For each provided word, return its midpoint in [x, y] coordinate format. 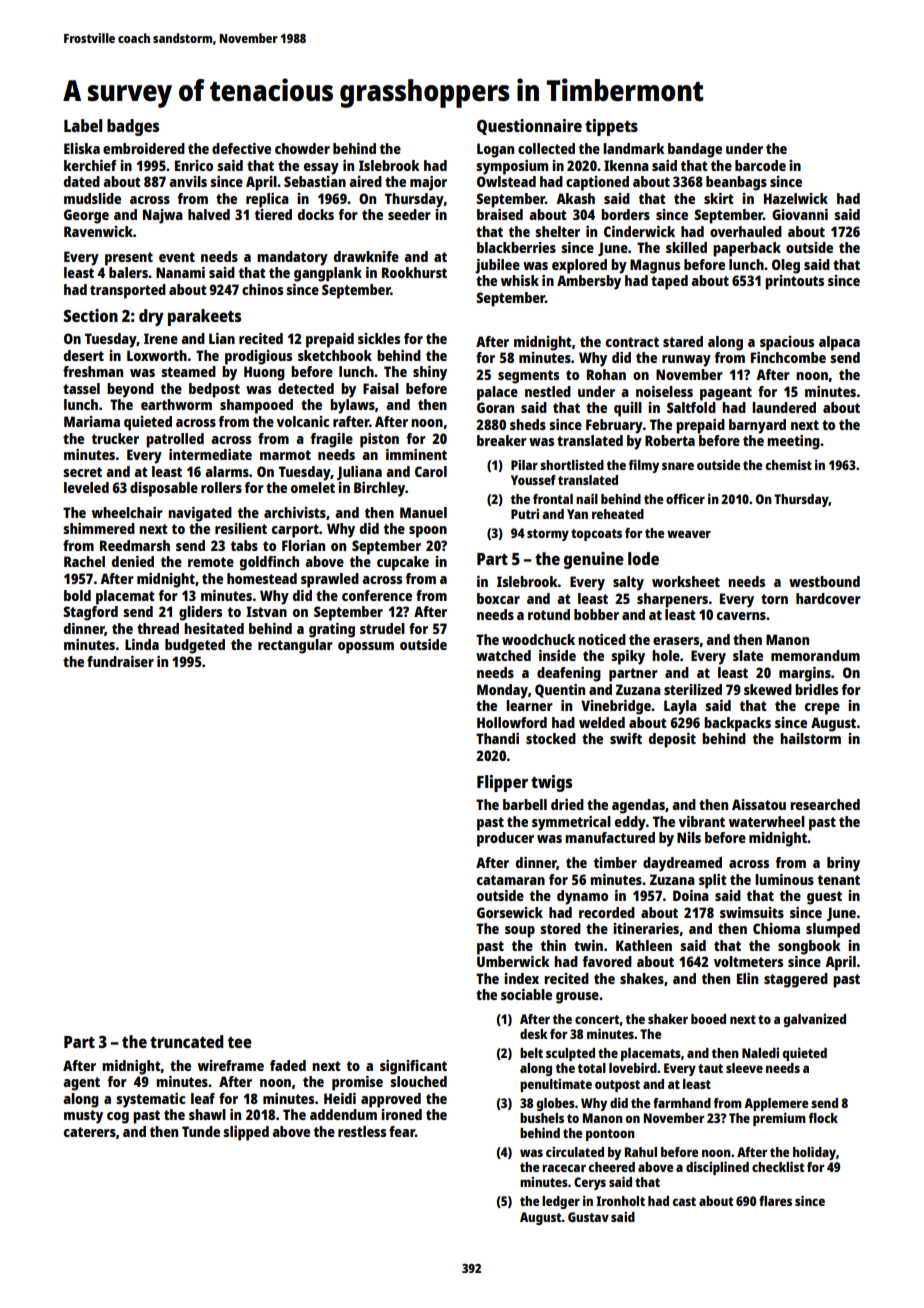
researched [825, 804]
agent [81, 1084]
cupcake [403, 563]
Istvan [266, 611]
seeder [409, 214]
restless [362, 1131]
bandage [695, 150]
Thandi [497, 738]
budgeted [195, 646]
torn [774, 599]
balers [128, 272]
